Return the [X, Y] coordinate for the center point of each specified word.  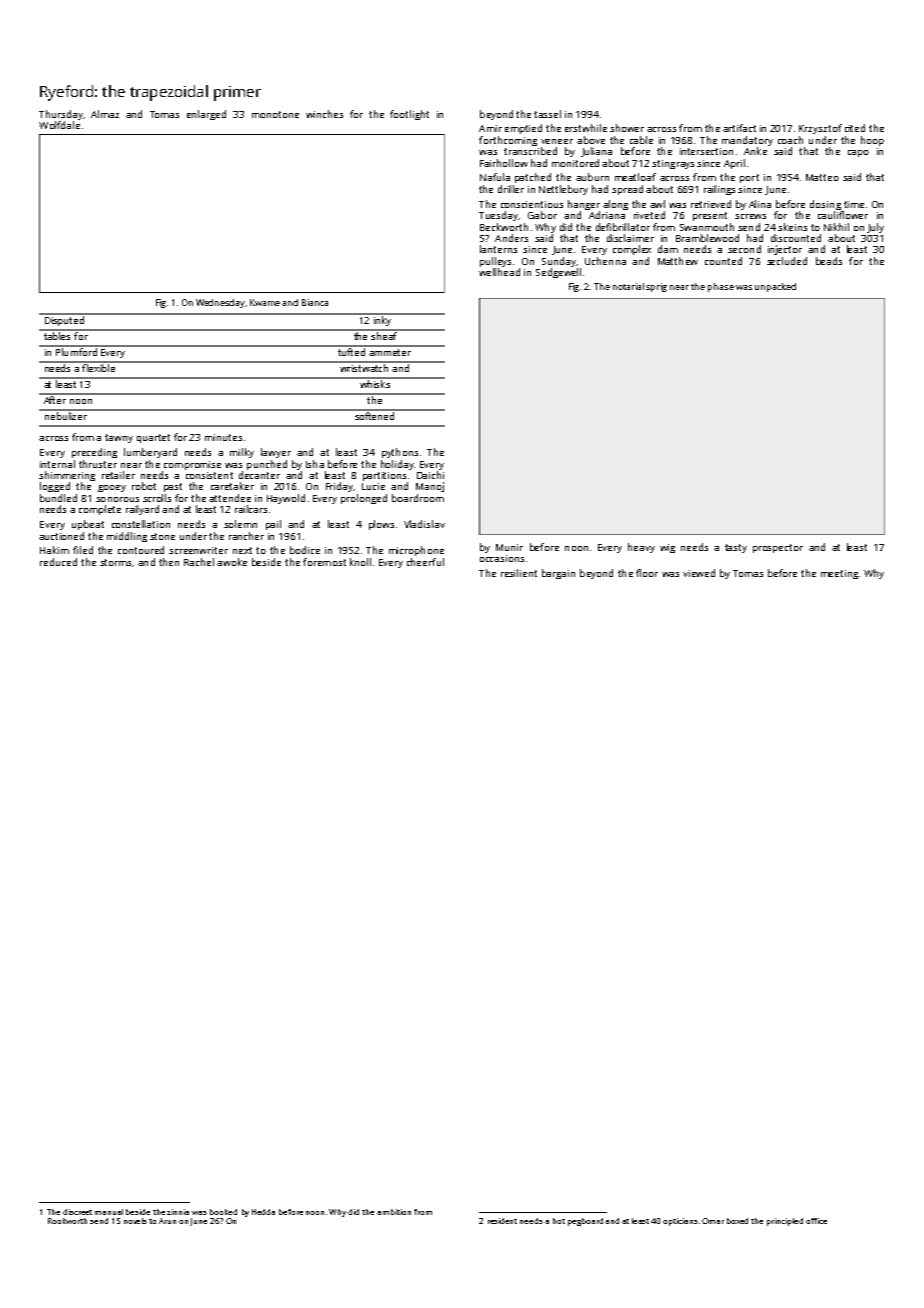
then [169, 562]
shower [627, 128]
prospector [778, 548]
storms [115, 562]
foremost [324, 562]
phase [721, 287]
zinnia [178, 1212]
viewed [699, 573]
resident [502, 1221]
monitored [575, 163]
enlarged [206, 115]
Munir [509, 547]
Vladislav [424, 524]
